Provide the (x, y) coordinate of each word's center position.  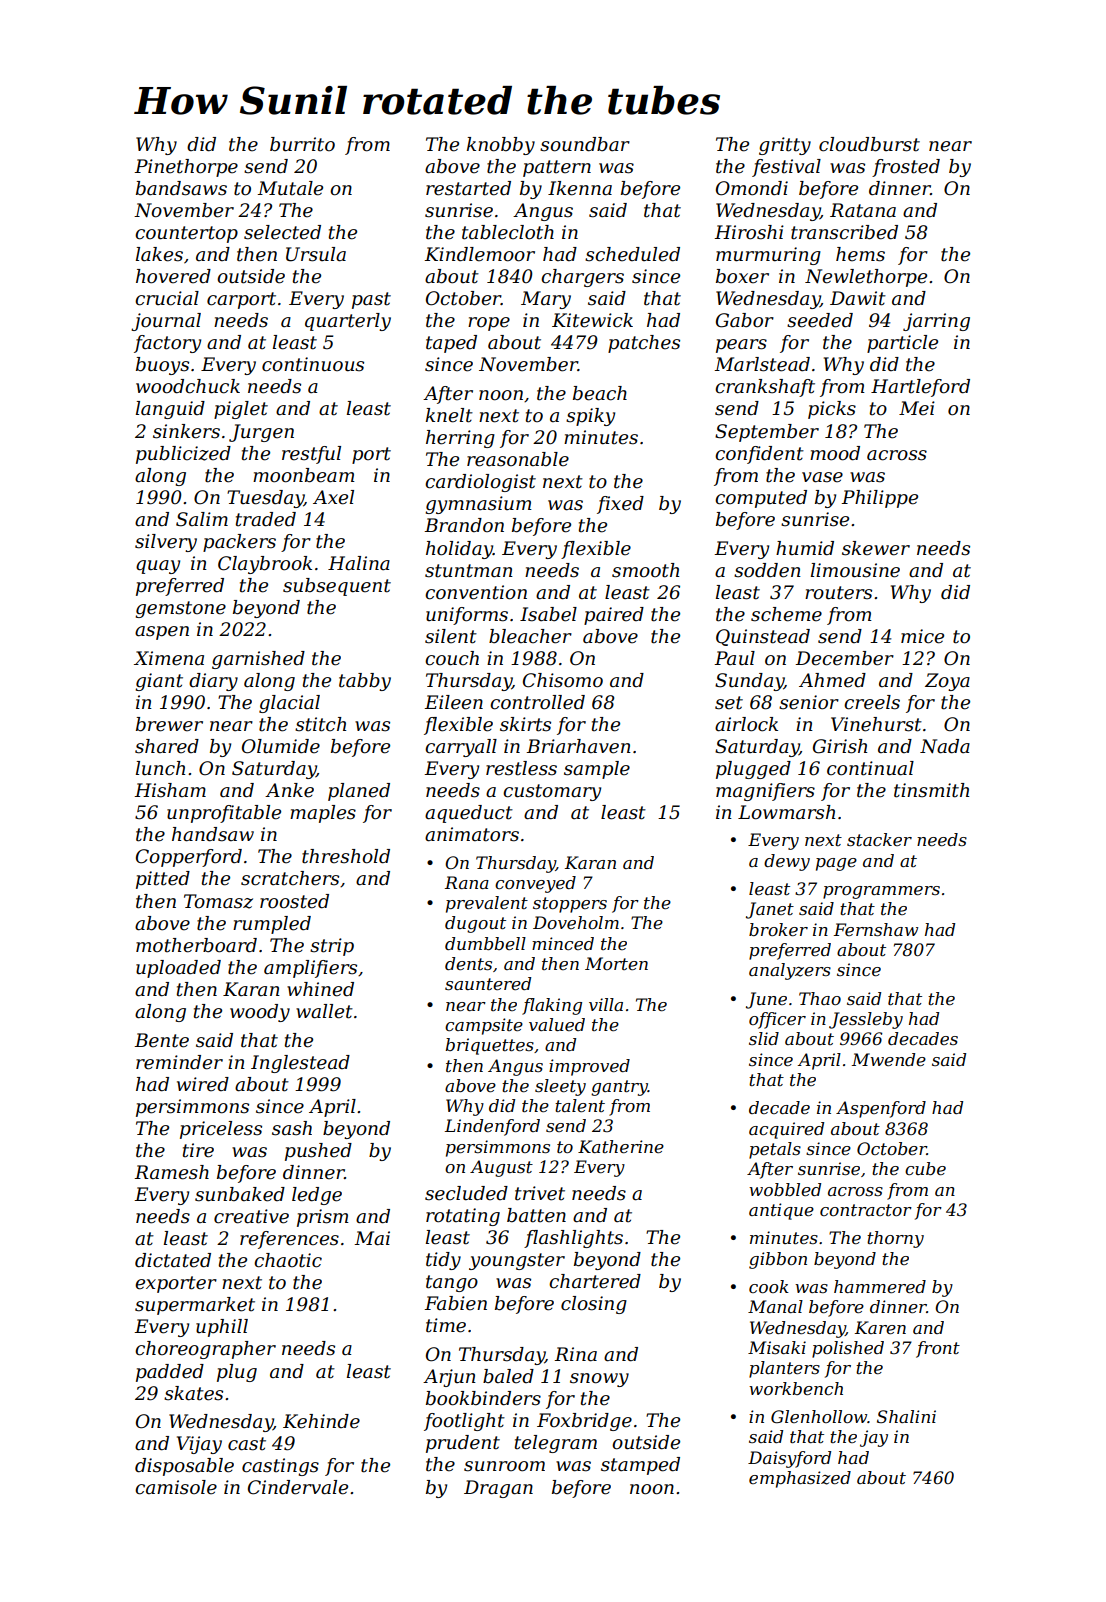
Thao (820, 998)
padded (170, 1373)
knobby (501, 146)
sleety (560, 1087)
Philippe (879, 499)
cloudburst (869, 144)
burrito (302, 144)
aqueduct (469, 814)
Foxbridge (584, 1422)
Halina (359, 563)
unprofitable (224, 814)
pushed (318, 1152)
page (836, 864)
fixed (620, 505)
